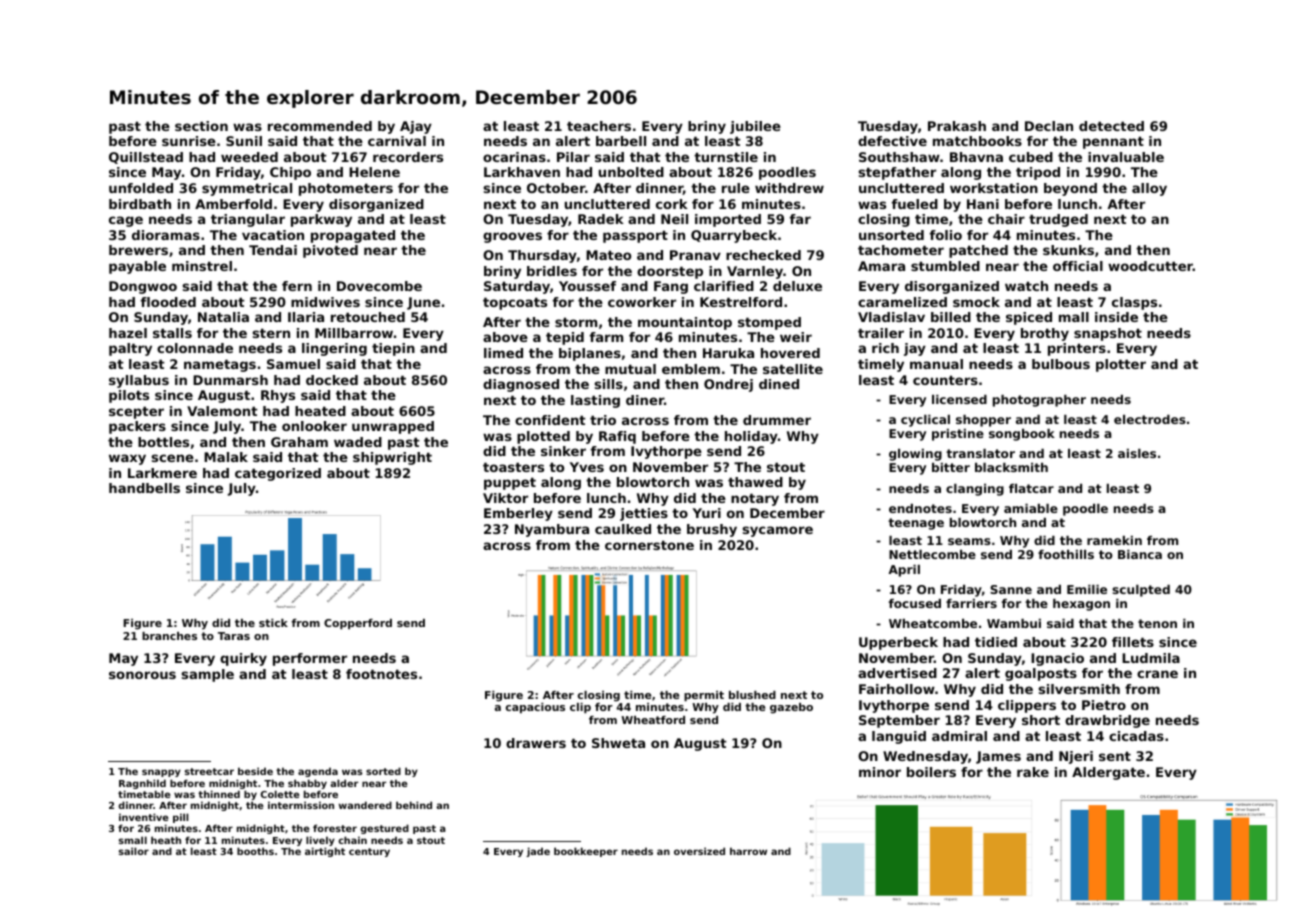 The image size is (1308, 924). I want to click on cage, so click(126, 221).
